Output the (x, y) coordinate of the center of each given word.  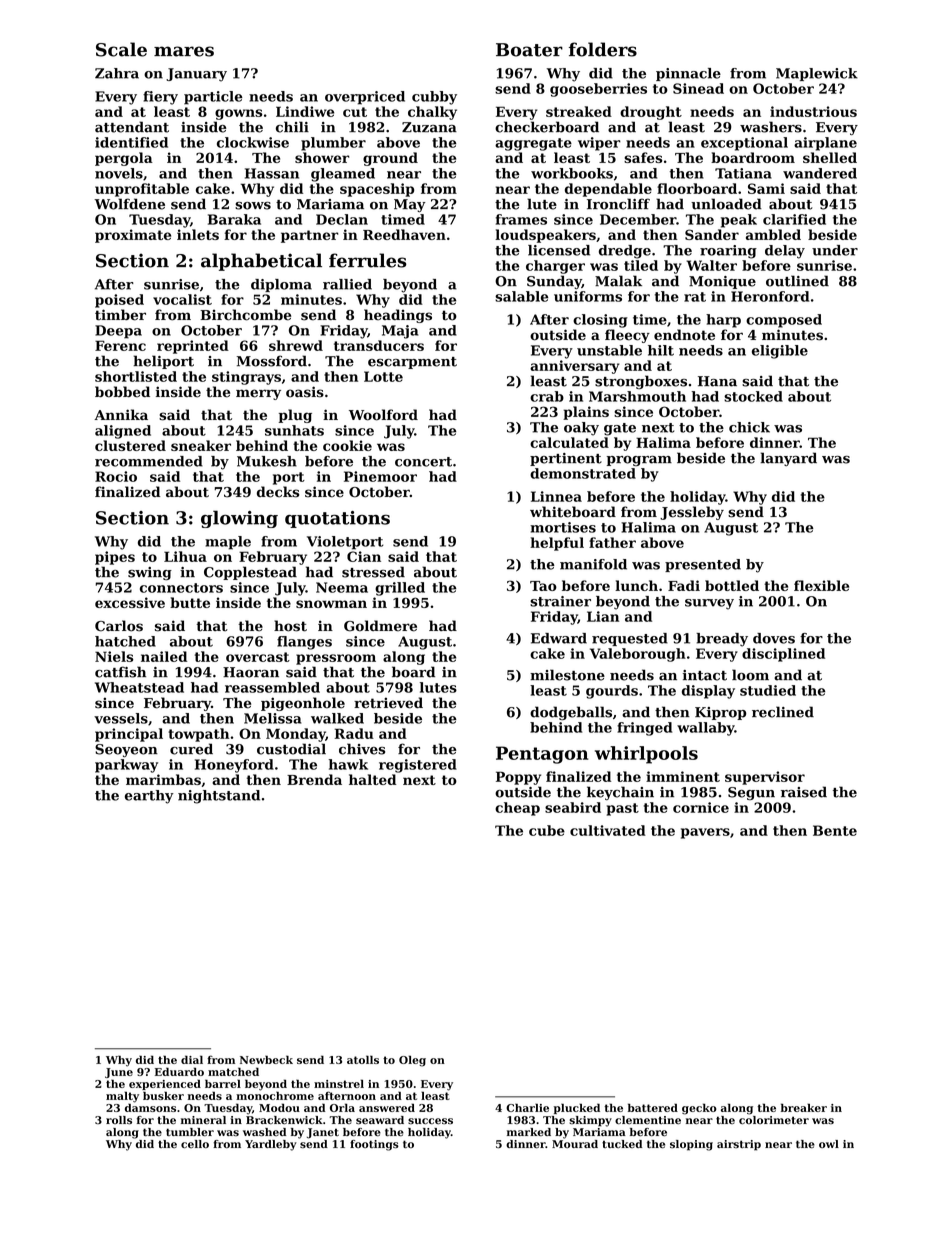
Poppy (518, 778)
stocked (753, 396)
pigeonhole (303, 704)
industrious (813, 111)
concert (423, 462)
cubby (434, 98)
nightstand (219, 797)
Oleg (412, 1061)
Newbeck (266, 1059)
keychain (620, 793)
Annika (121, 414)
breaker (804, 1107)
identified (131, 142)
